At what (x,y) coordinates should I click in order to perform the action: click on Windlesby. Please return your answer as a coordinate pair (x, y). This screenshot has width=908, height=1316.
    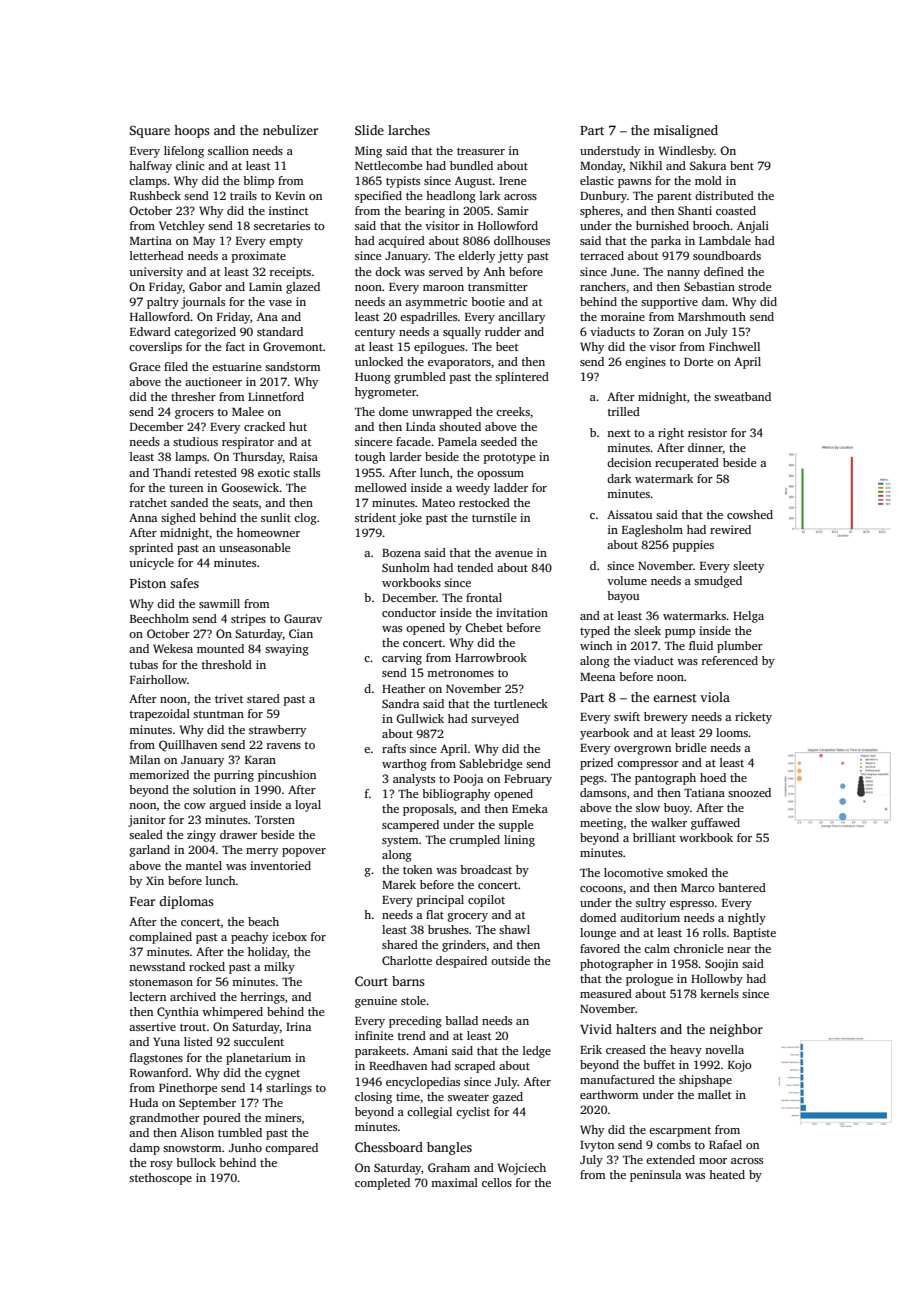
    Looking at the image, I should click on (686, 152).
